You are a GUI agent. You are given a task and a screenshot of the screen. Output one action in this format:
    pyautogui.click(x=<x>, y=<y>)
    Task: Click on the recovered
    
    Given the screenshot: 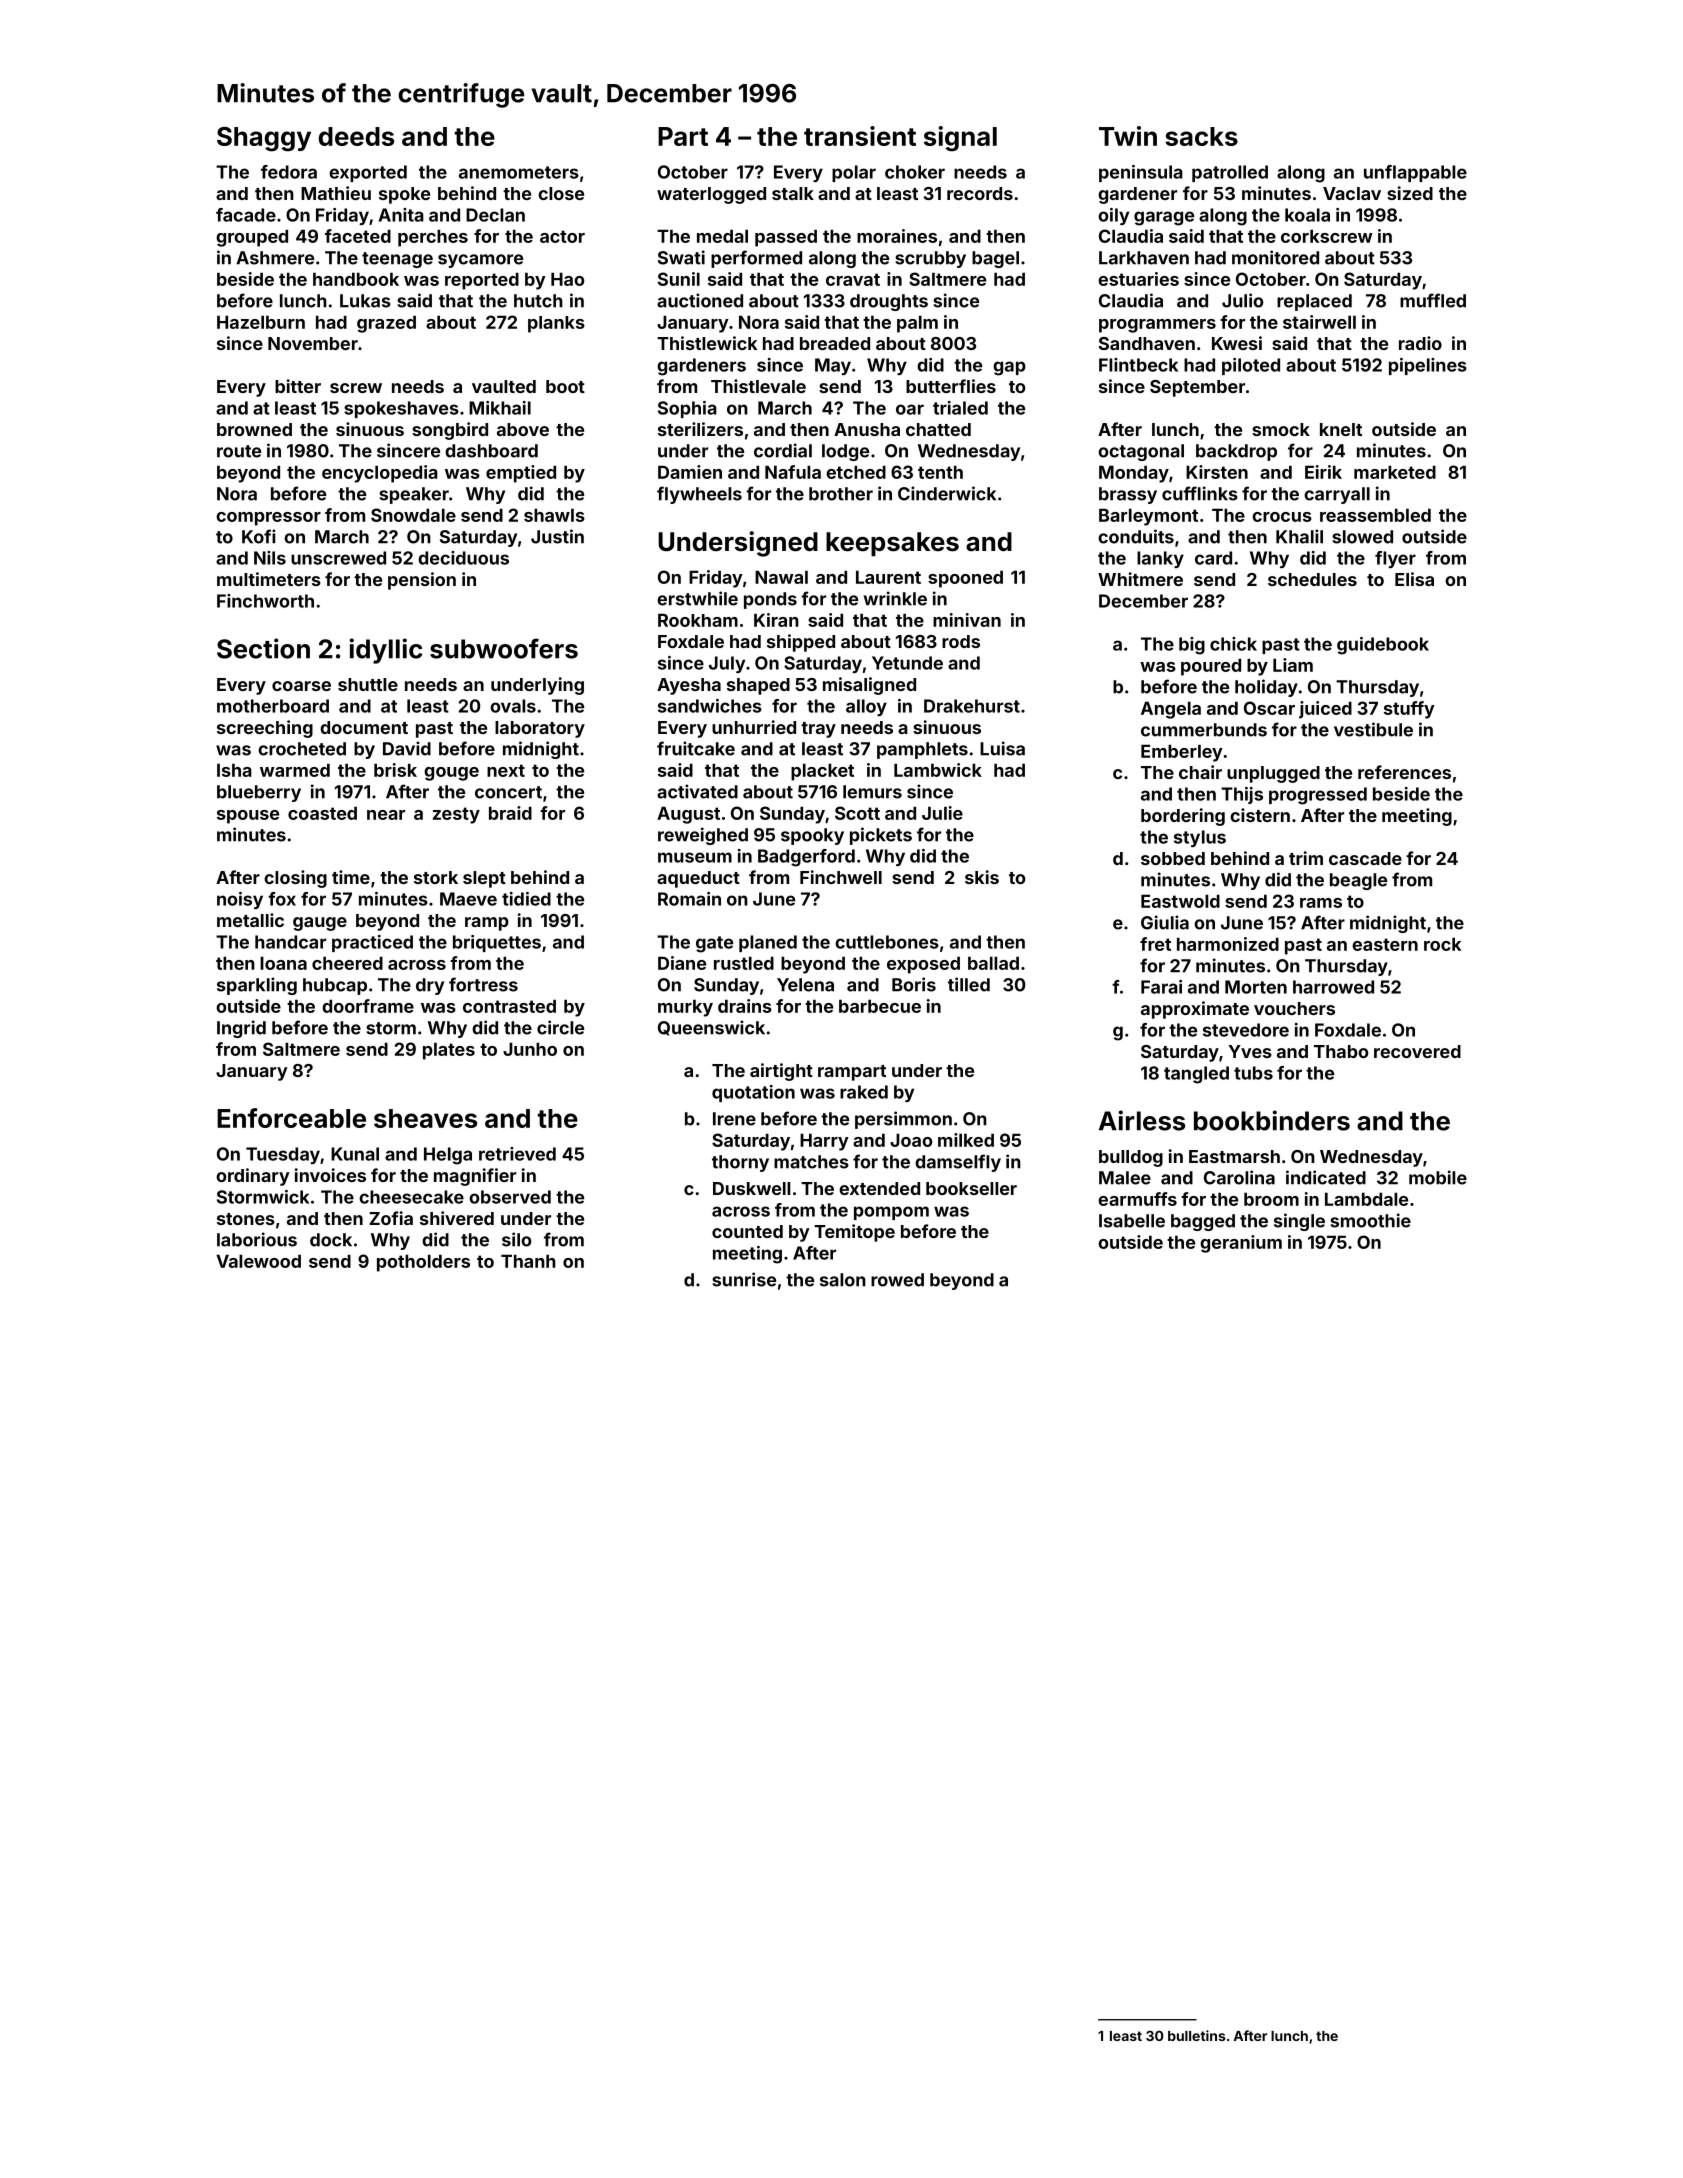 What is the action you would take?
    pyautogui.click(x=1417, y=1051)
